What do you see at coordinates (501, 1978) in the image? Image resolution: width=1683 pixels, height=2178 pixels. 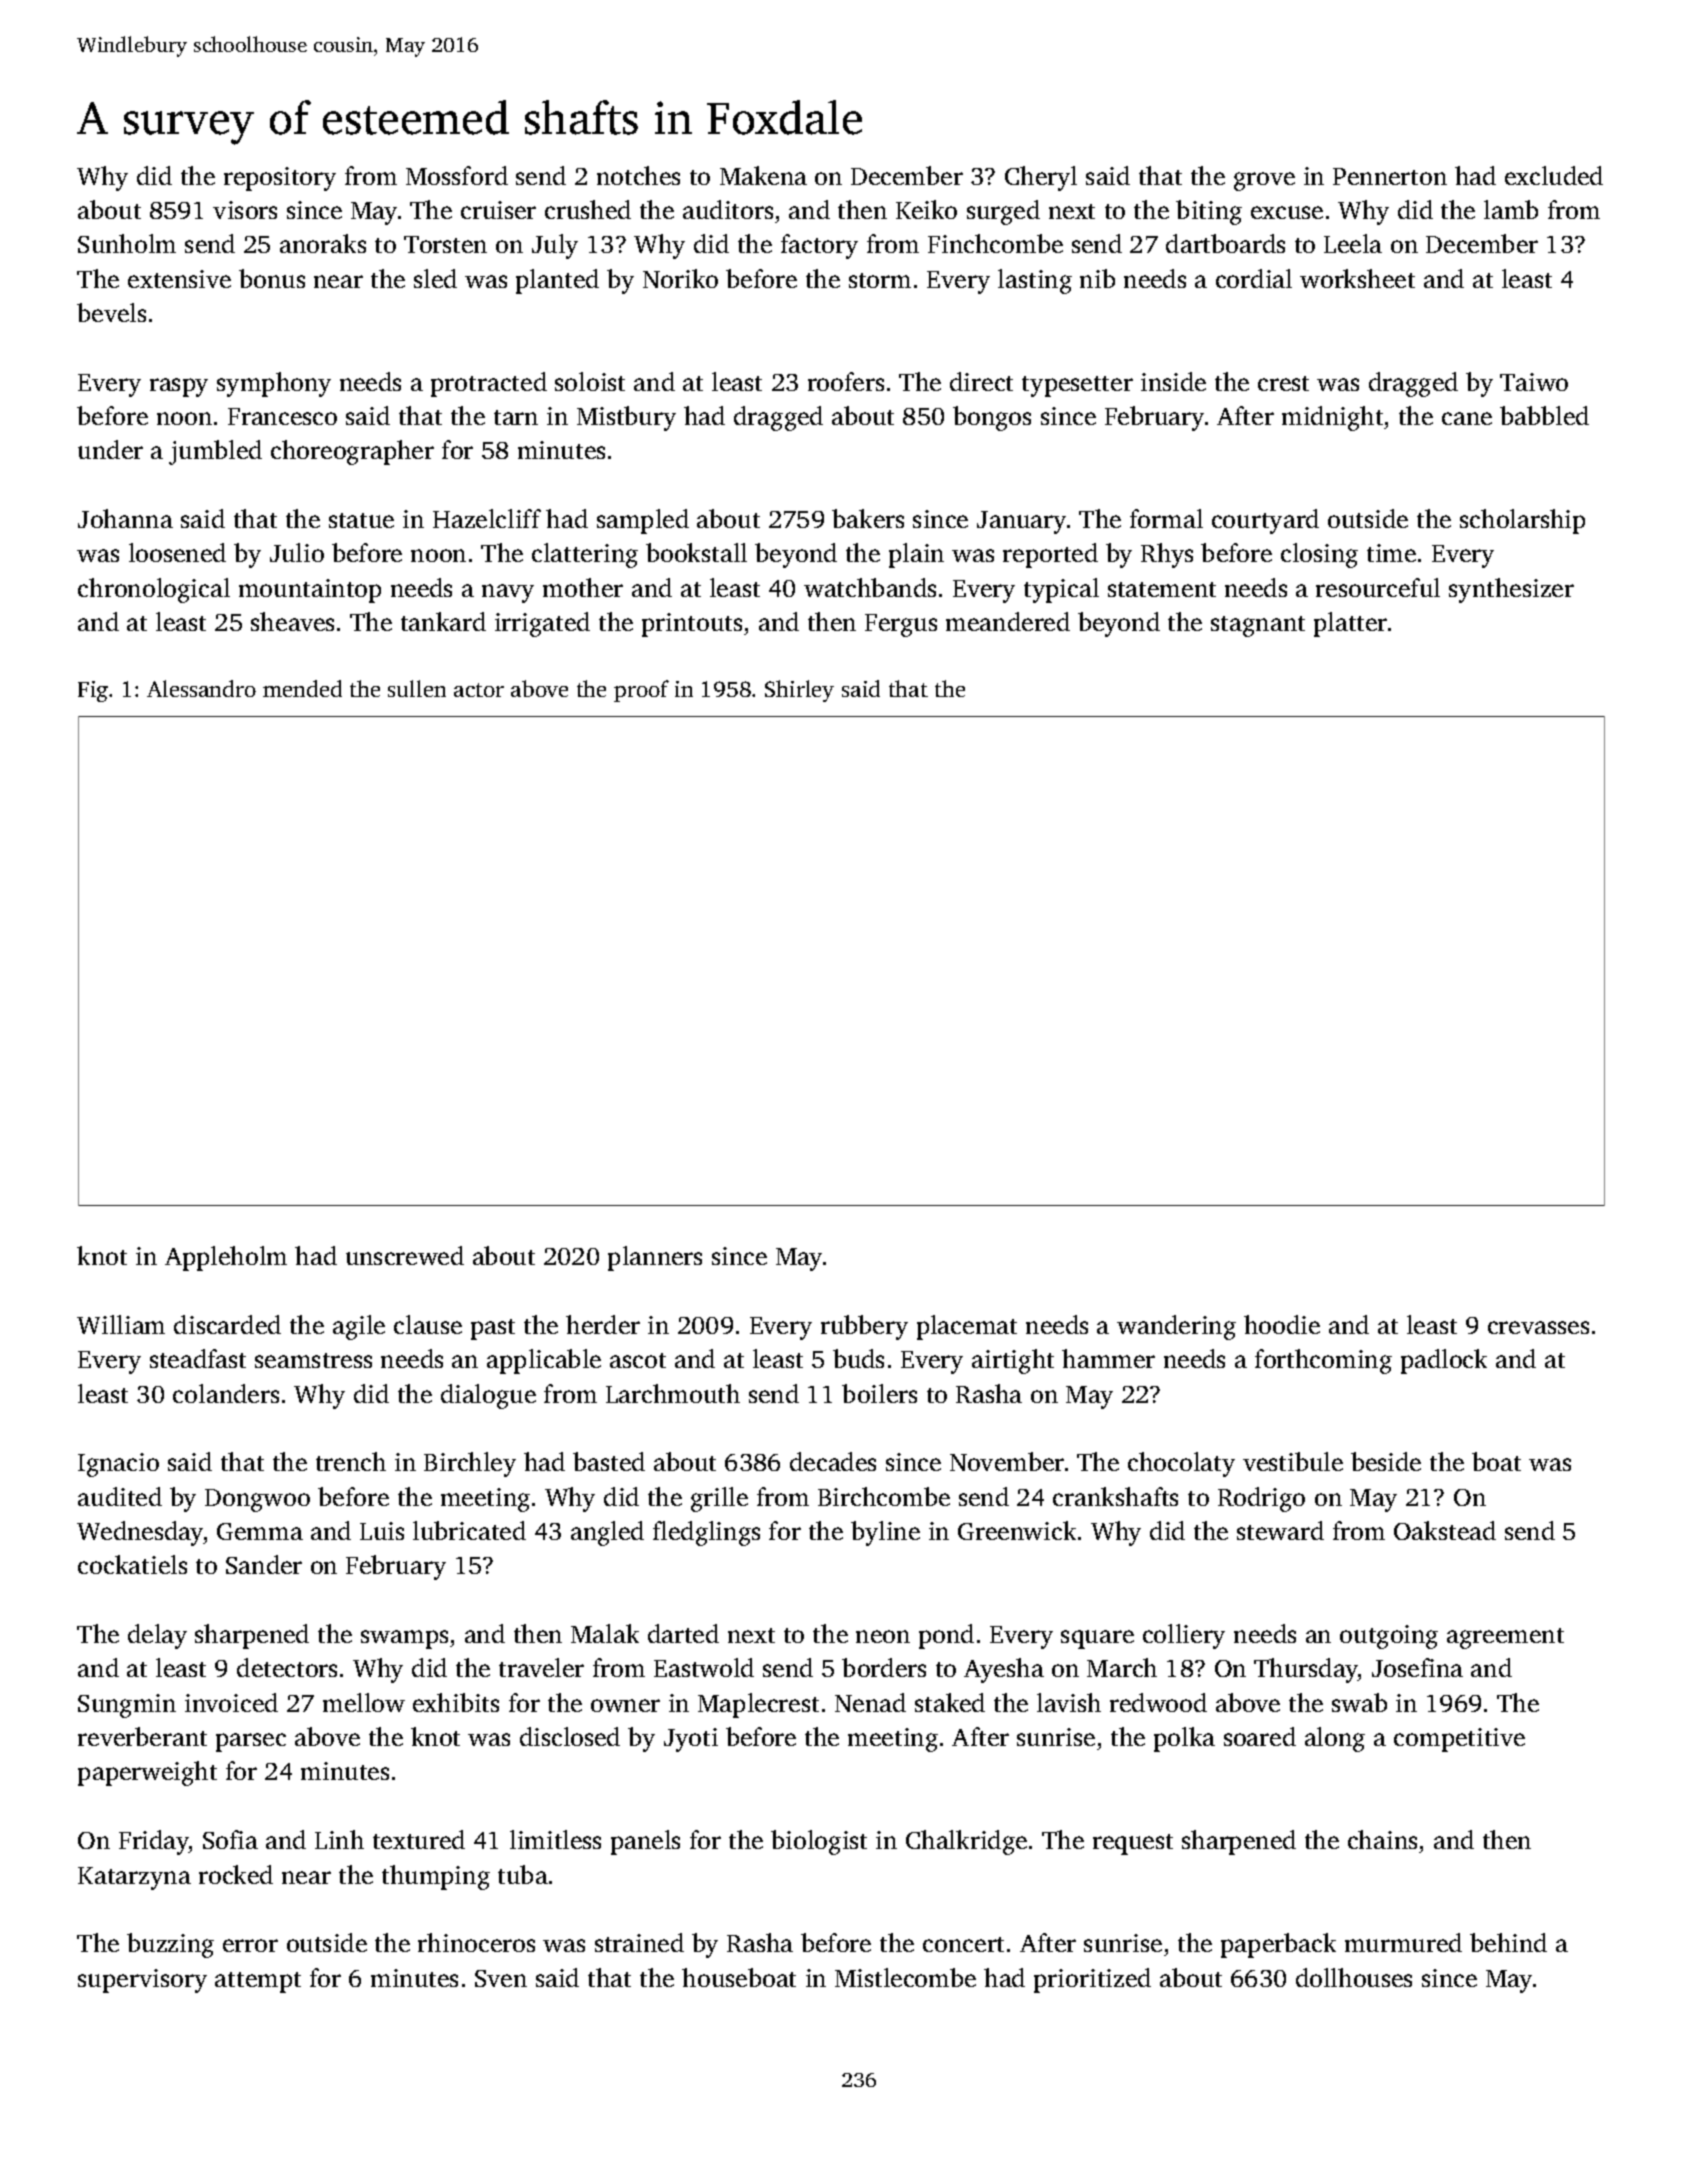 I see `Sven` at bounding box center [501, 1978].
